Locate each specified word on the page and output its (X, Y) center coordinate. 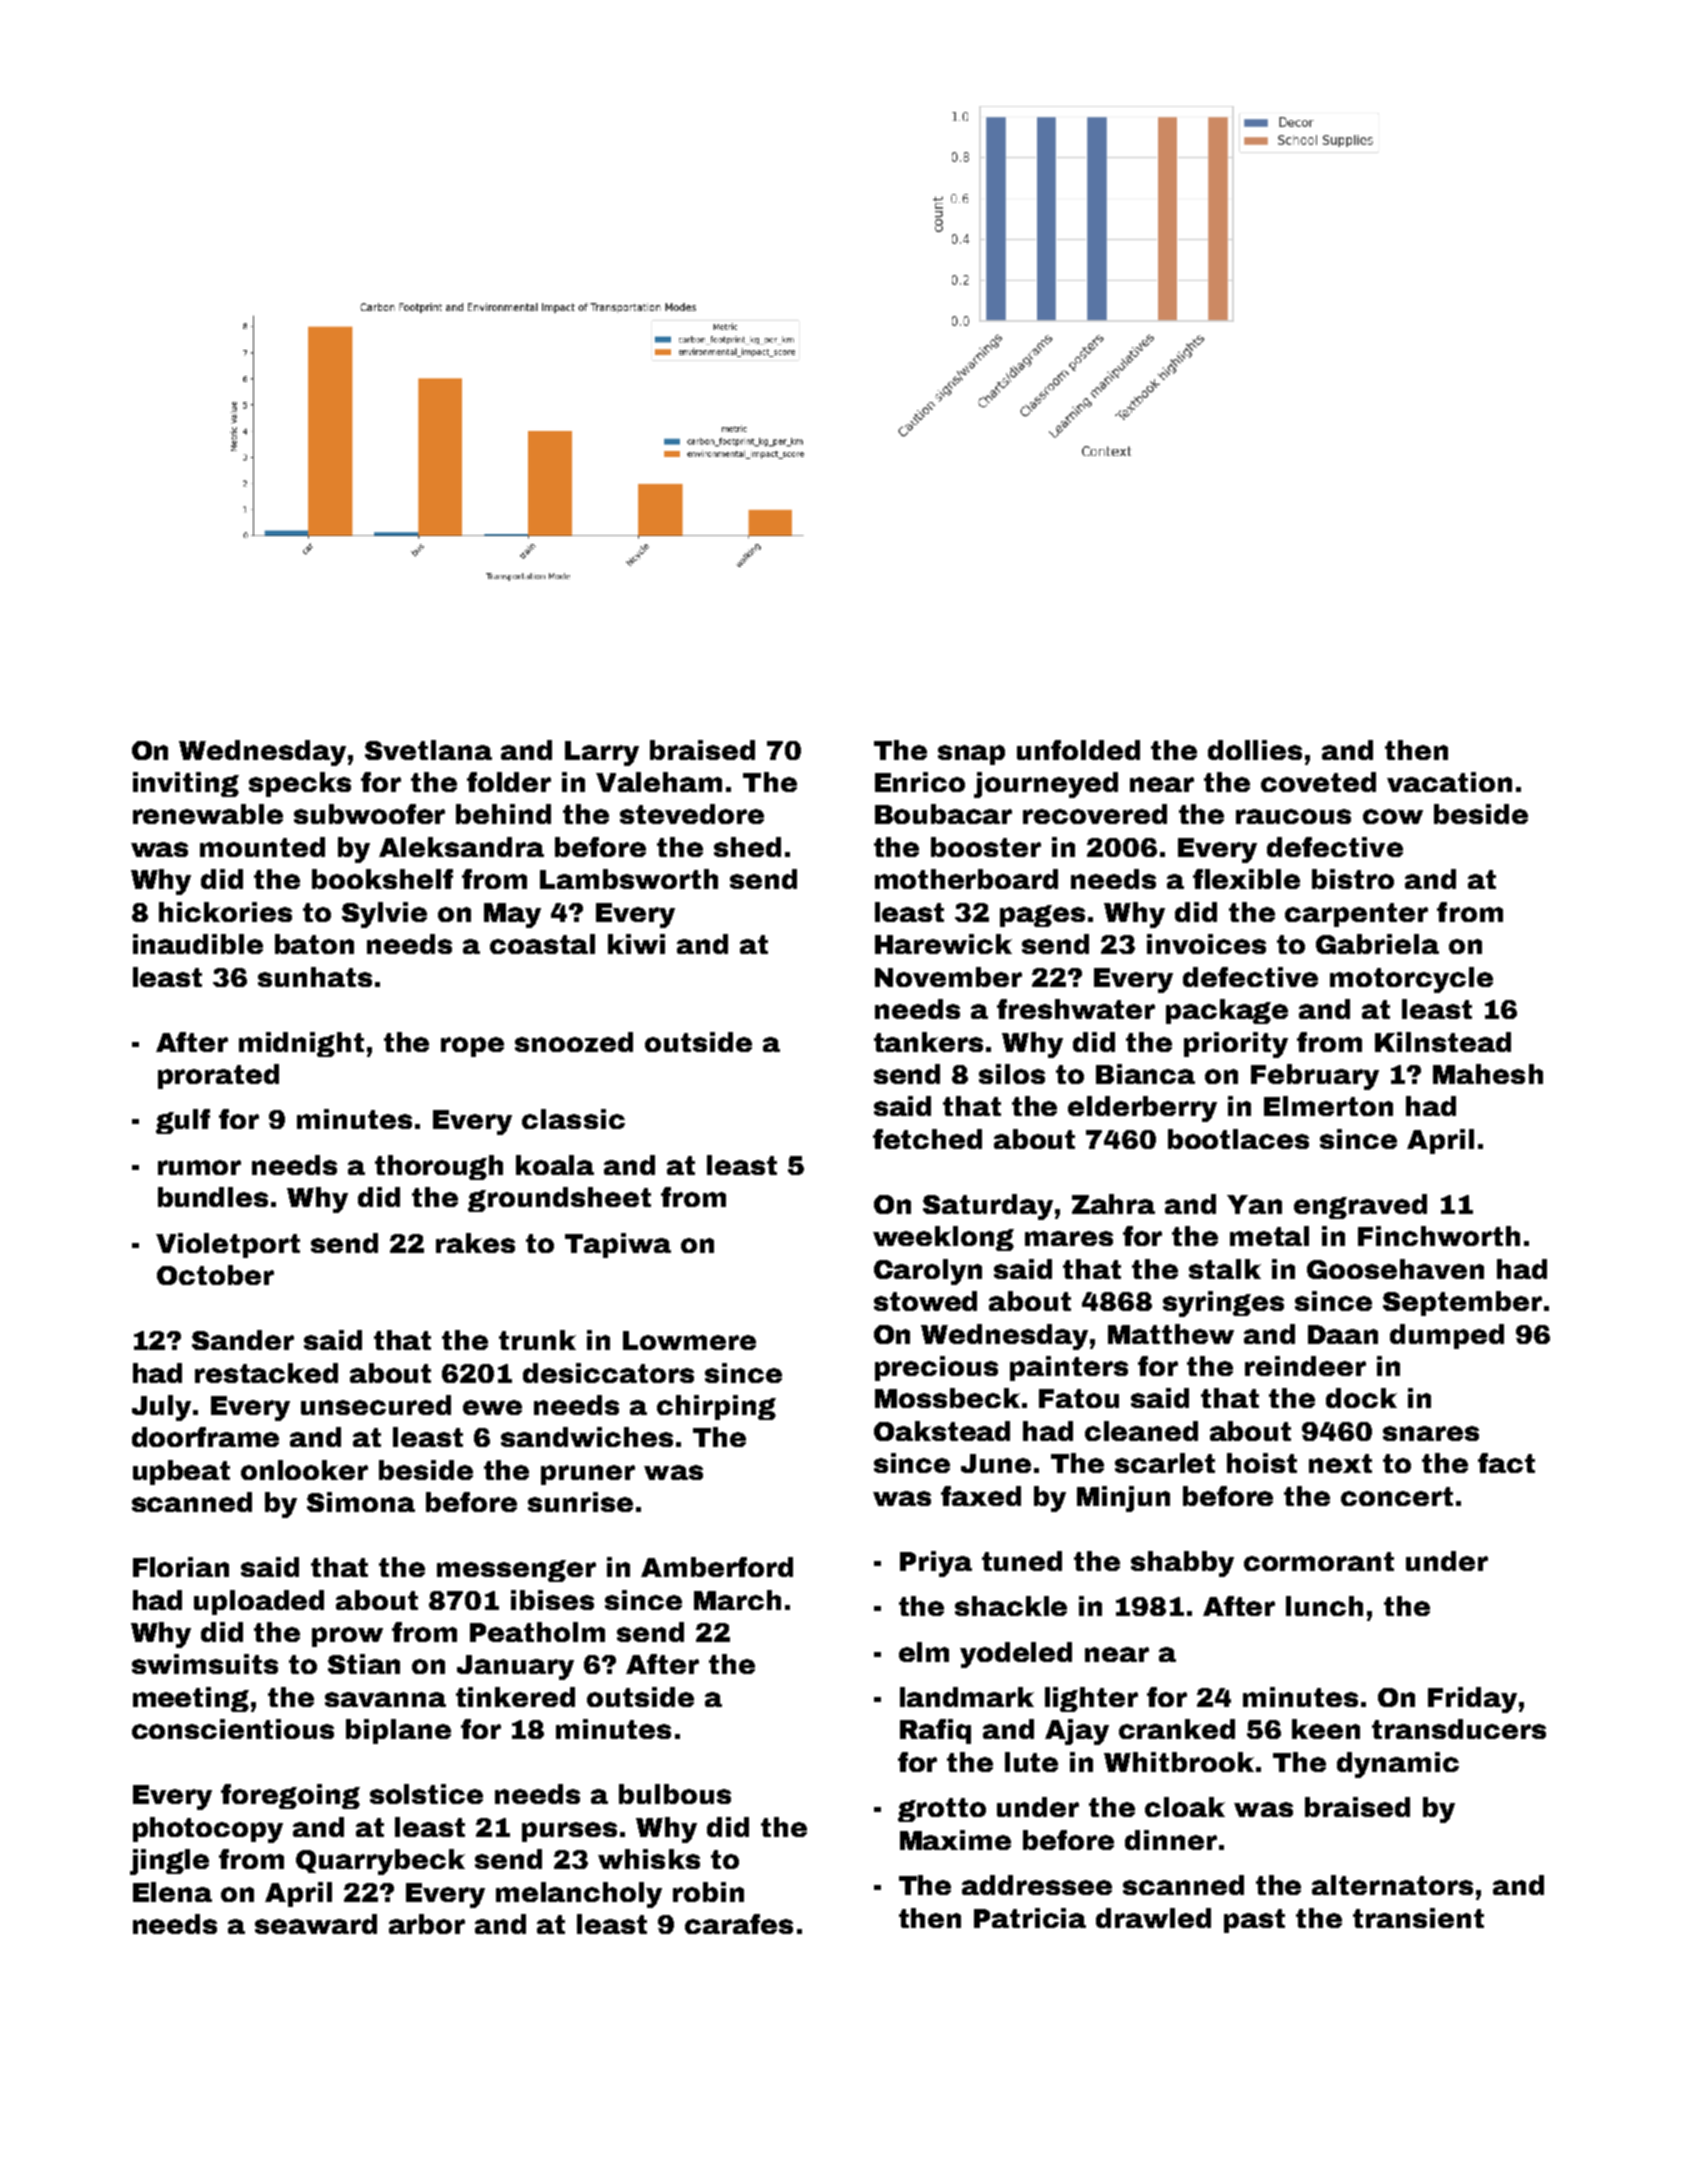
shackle (1011, 1606)
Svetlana (428, 750)
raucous (1293, 816)
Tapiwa (618, 1245)
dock (1361, 1398)
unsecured (376, 1405)
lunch (1324, 1606)
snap (971, 755)
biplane (398, 1731)
